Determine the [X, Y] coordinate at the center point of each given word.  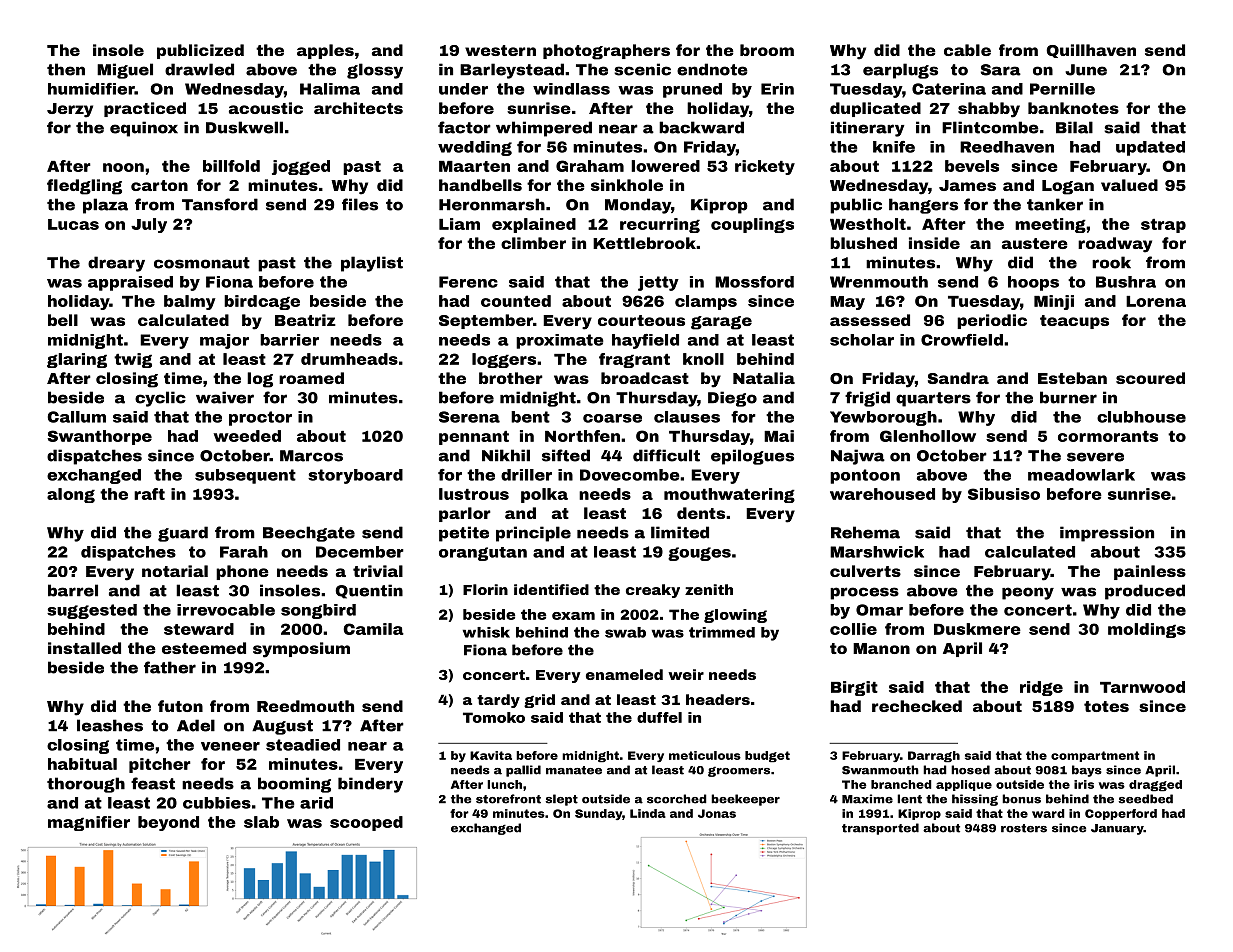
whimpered [544, 129]
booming [294, 785]
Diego [732, 399]
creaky [653, 591]
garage [721, 323]
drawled [199, 69]
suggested [92, 611]
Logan [1068, 187]
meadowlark [1081, 475]
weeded [247, 436]
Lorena [1156, 301]
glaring [77, 360]
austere [1035, 243]
